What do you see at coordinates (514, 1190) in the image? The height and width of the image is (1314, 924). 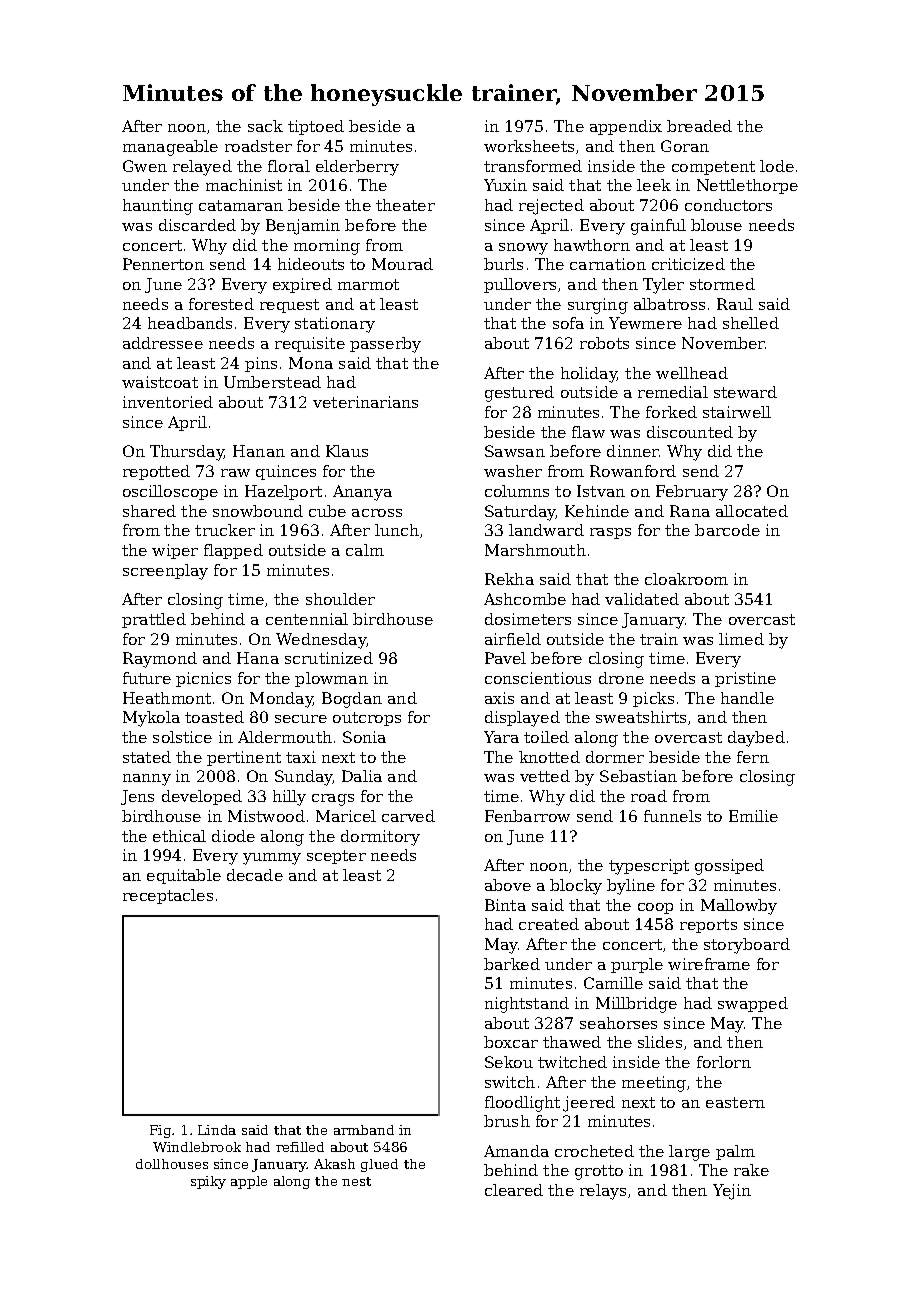 I see `cleared` at bounding box center [514, 1190].
